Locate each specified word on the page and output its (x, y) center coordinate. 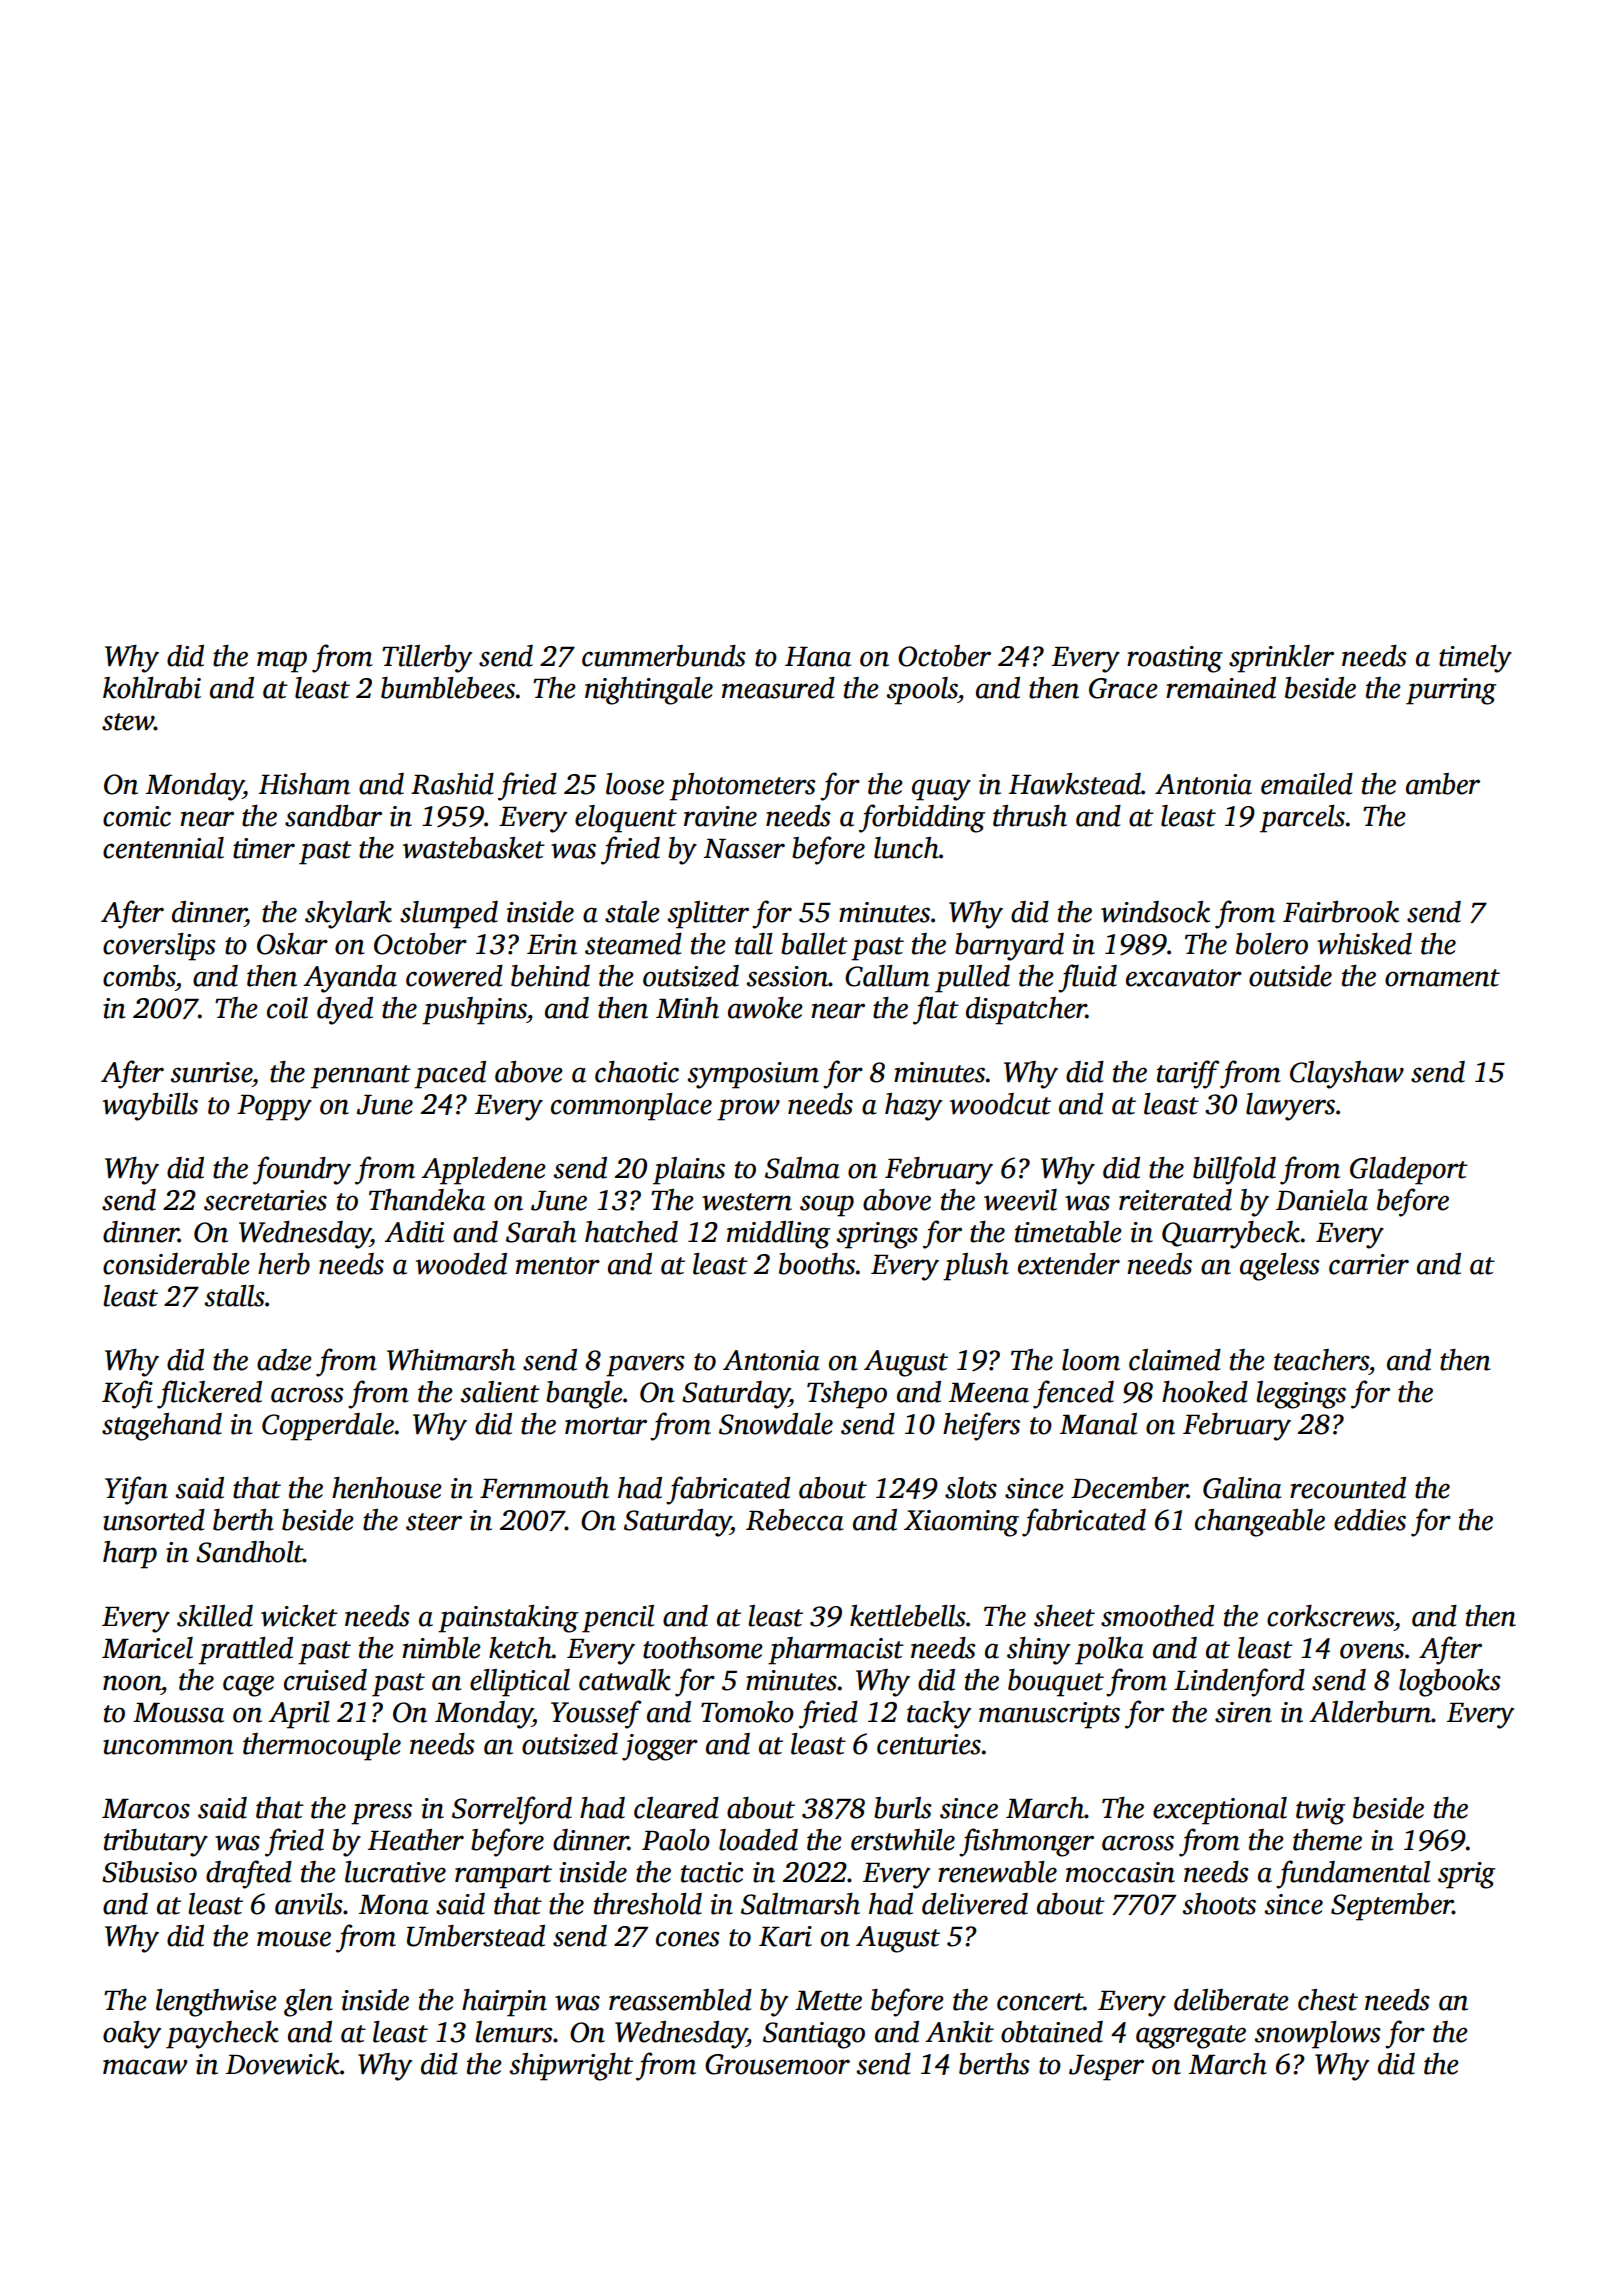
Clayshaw (1347, 1075)
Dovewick (283, 2064)
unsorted (154, 1520)
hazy (913, 1107)
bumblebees (448, 688)
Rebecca (795, 1520)
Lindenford (1239, 1682)
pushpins (474, 1011)
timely (1475, 659)
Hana (818, 657)
